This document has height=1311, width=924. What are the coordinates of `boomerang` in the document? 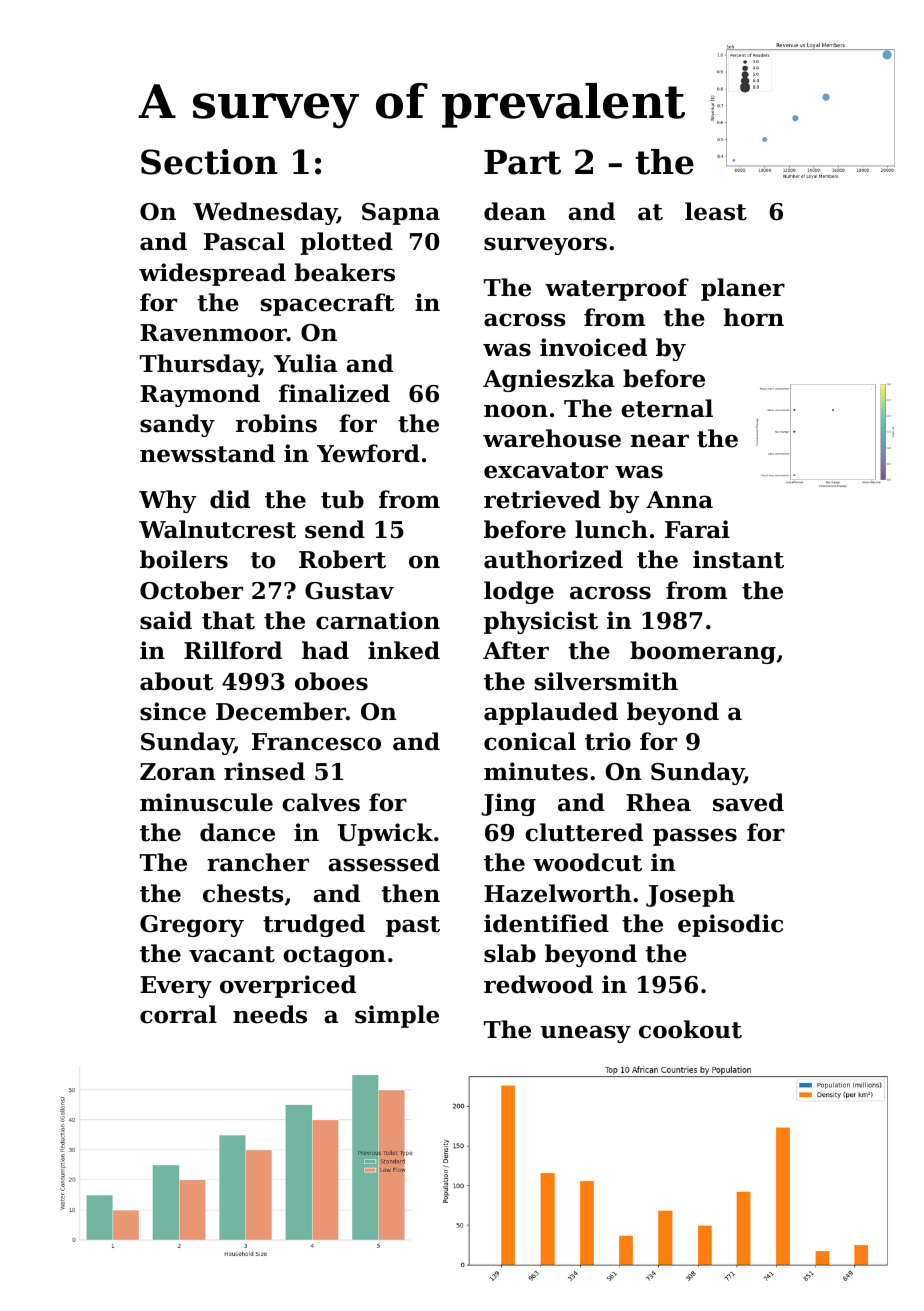 It's located at (703, 652).
